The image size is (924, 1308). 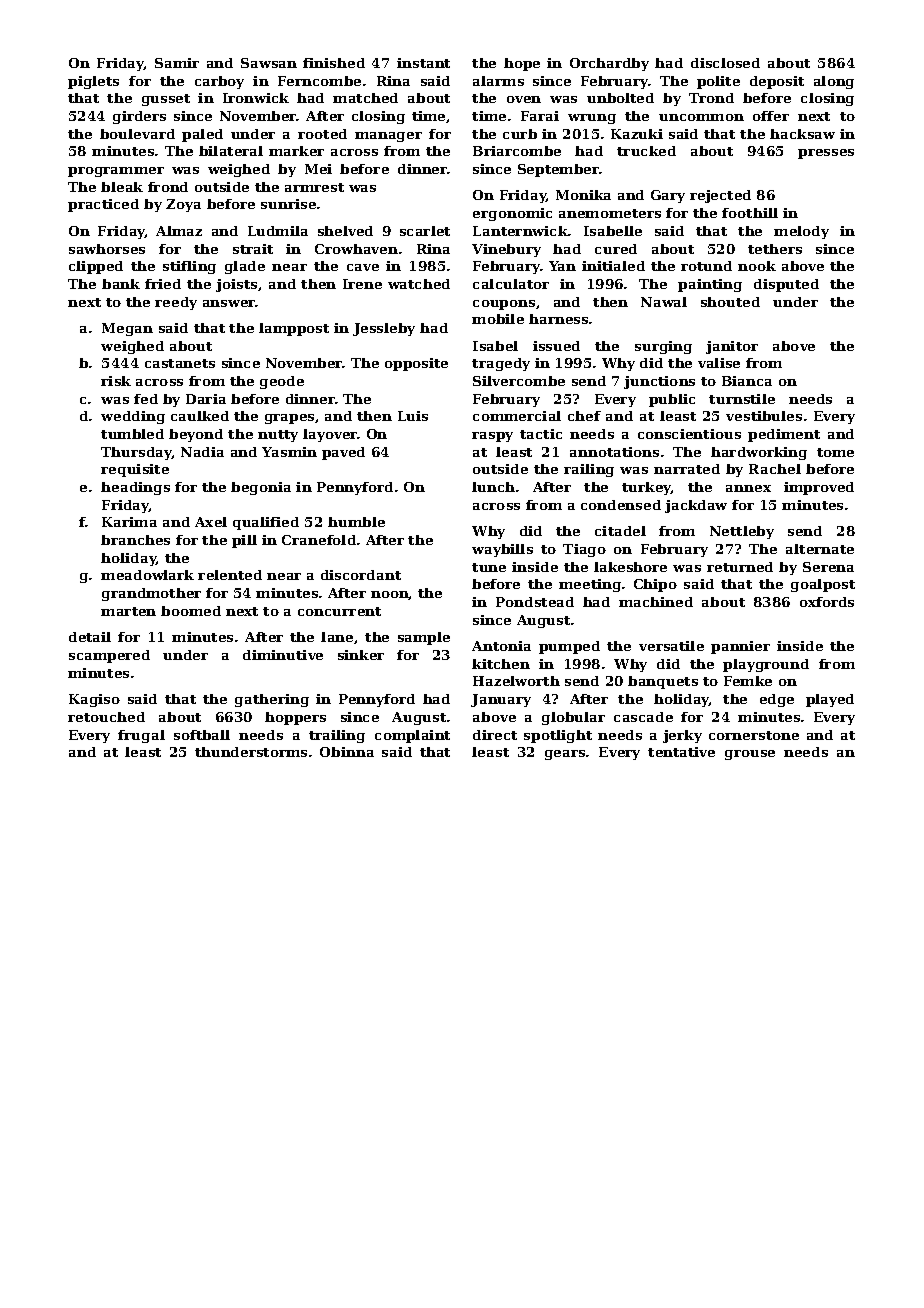 I want to click on Sawsan, so click(x=269, y=63).
